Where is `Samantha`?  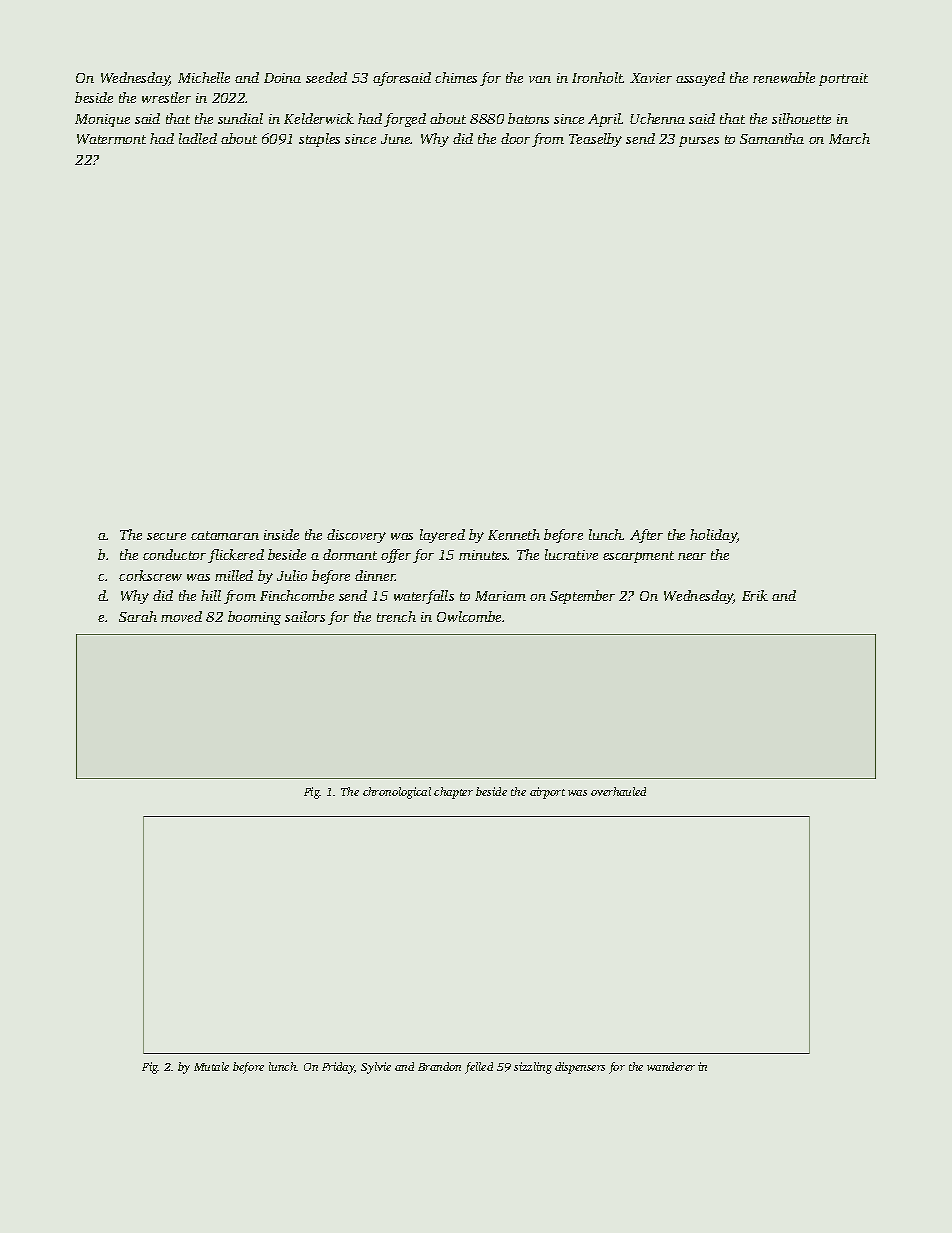
Samantha is located at coordinates (772, 138).
